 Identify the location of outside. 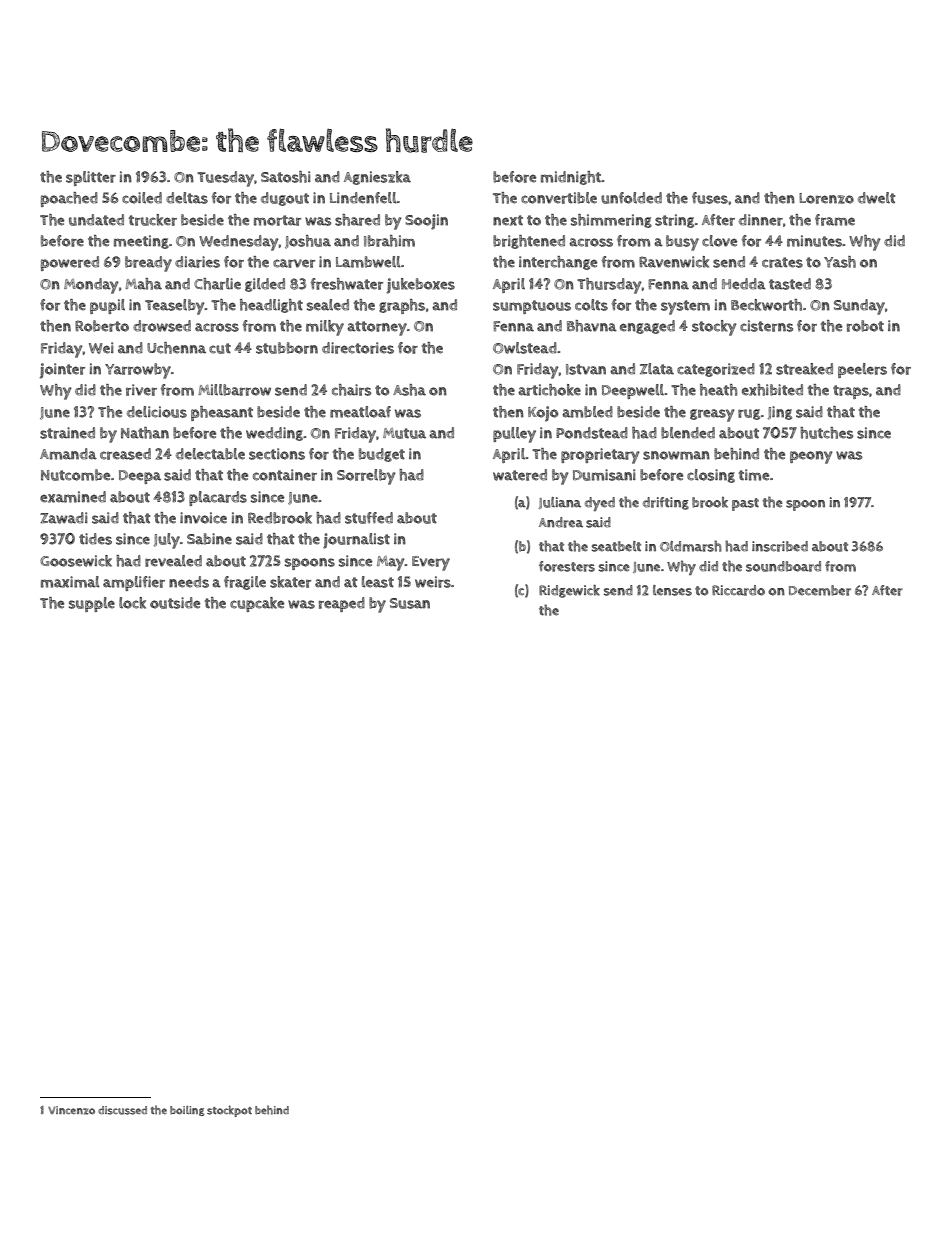
(175, 603).
